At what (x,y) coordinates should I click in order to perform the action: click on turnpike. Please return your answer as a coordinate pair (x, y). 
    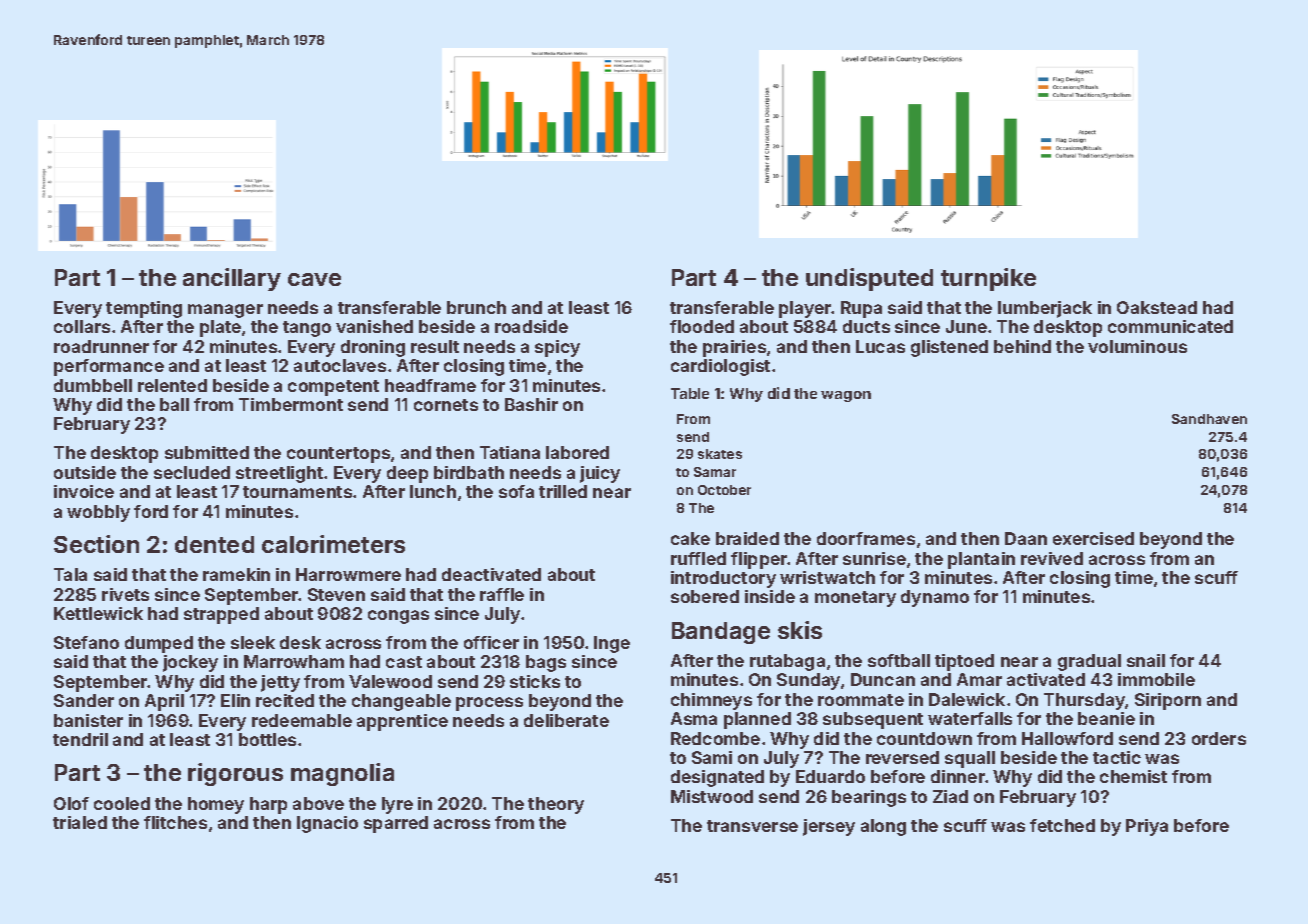
    Looking at the image, I should click on (988, 279).
